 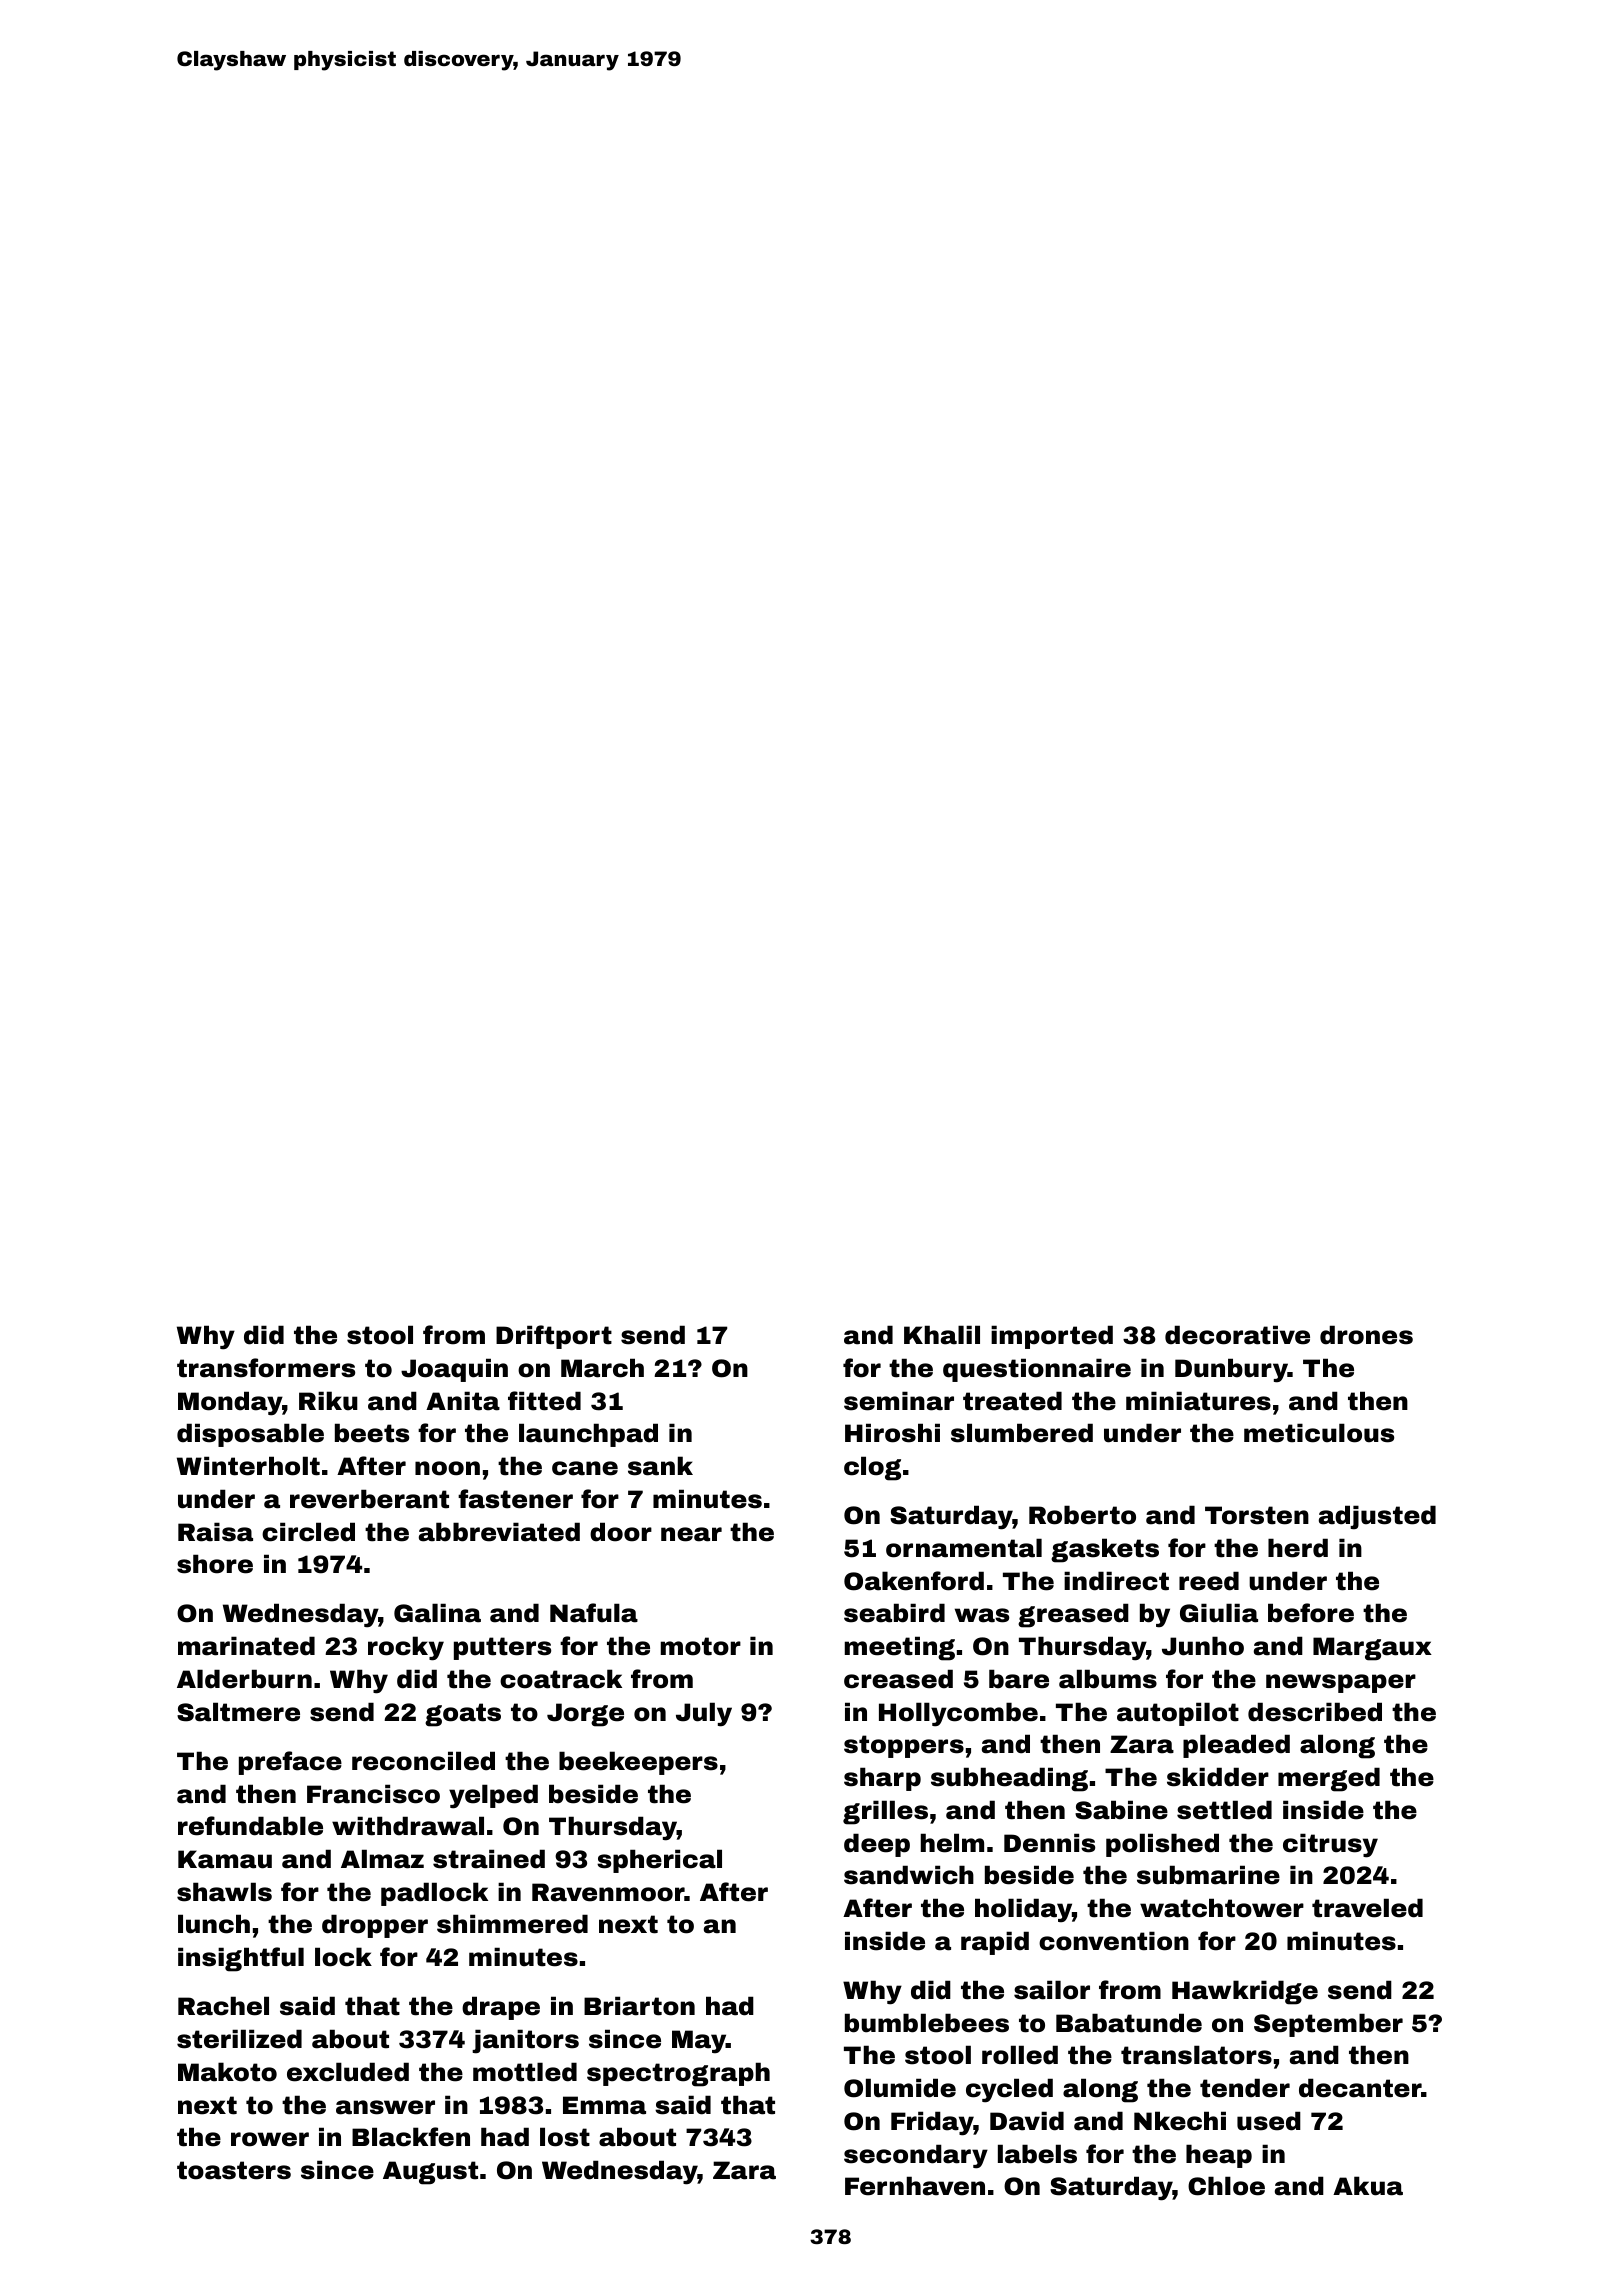 What do you see at coordinates (915, 2186) in the screenshot?
I see `Fernhaven` at bounding box center [915, 2186].
